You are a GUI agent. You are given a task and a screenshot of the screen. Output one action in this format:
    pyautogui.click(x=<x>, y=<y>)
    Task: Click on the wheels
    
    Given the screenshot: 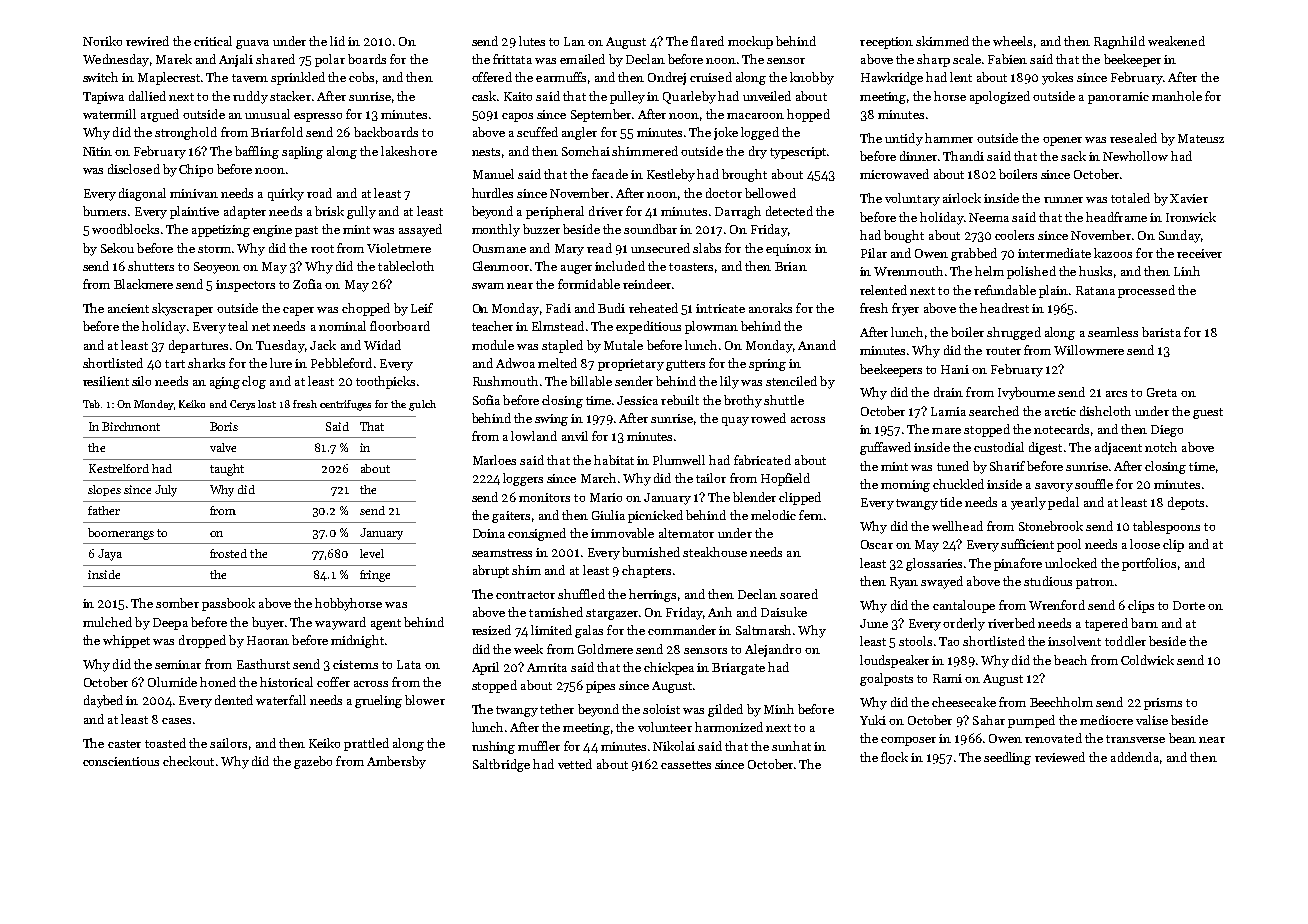 What is the action you would take?
    pyautogui.click(x=1012, y=41)
